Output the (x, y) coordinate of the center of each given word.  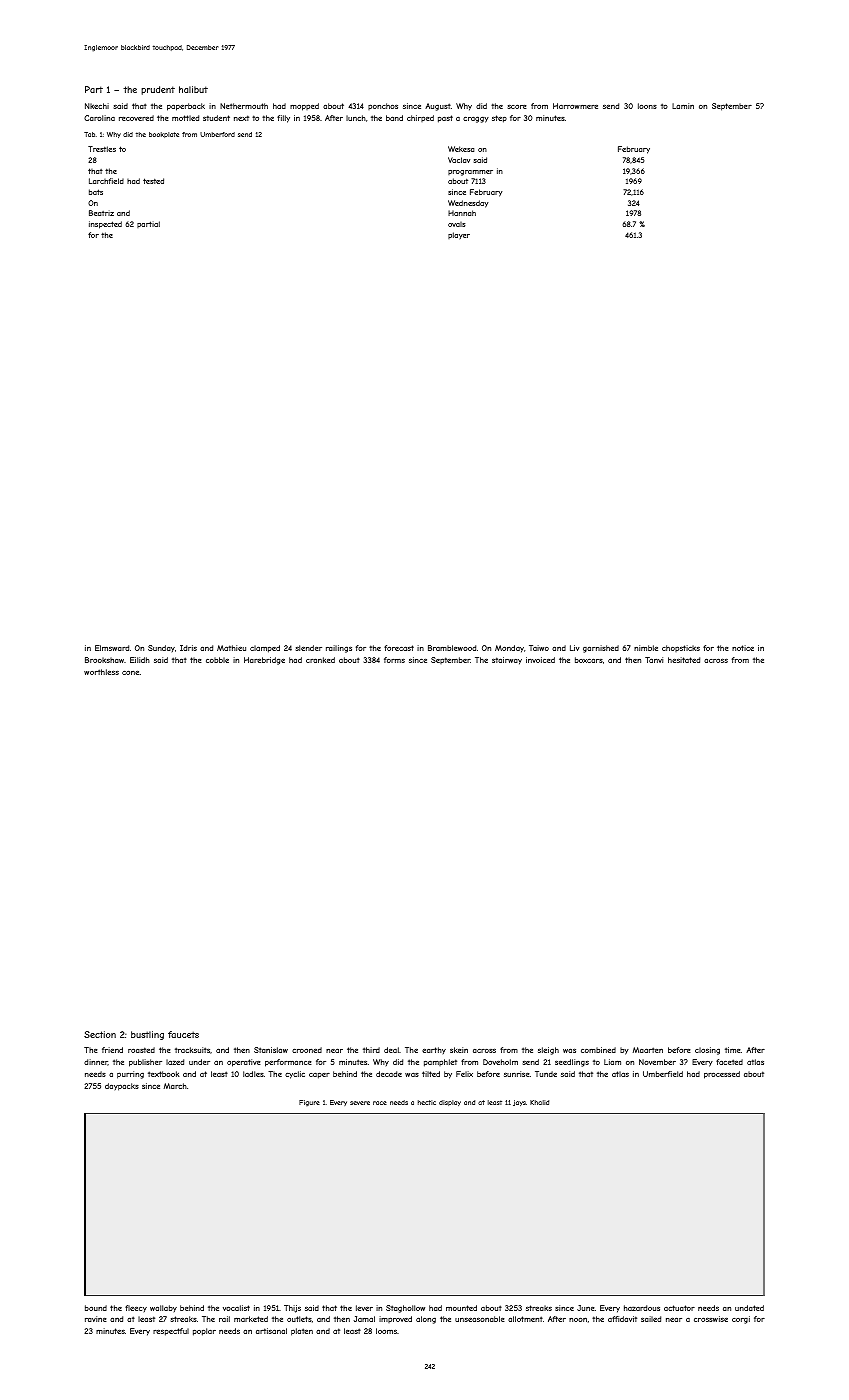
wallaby (163, 1308)
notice (743, 648)
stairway (507, 661)
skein (459, 1050)
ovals (456, 224)
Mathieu (231, 648)
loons (647, 106)
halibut (193, 89)
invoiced (540, 660)
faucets (183, 1034)
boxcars (589, 660)
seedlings (572, 1063)
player (459, 235)
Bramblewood (452, 648)
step (499, 119)
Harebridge (264, 661)
